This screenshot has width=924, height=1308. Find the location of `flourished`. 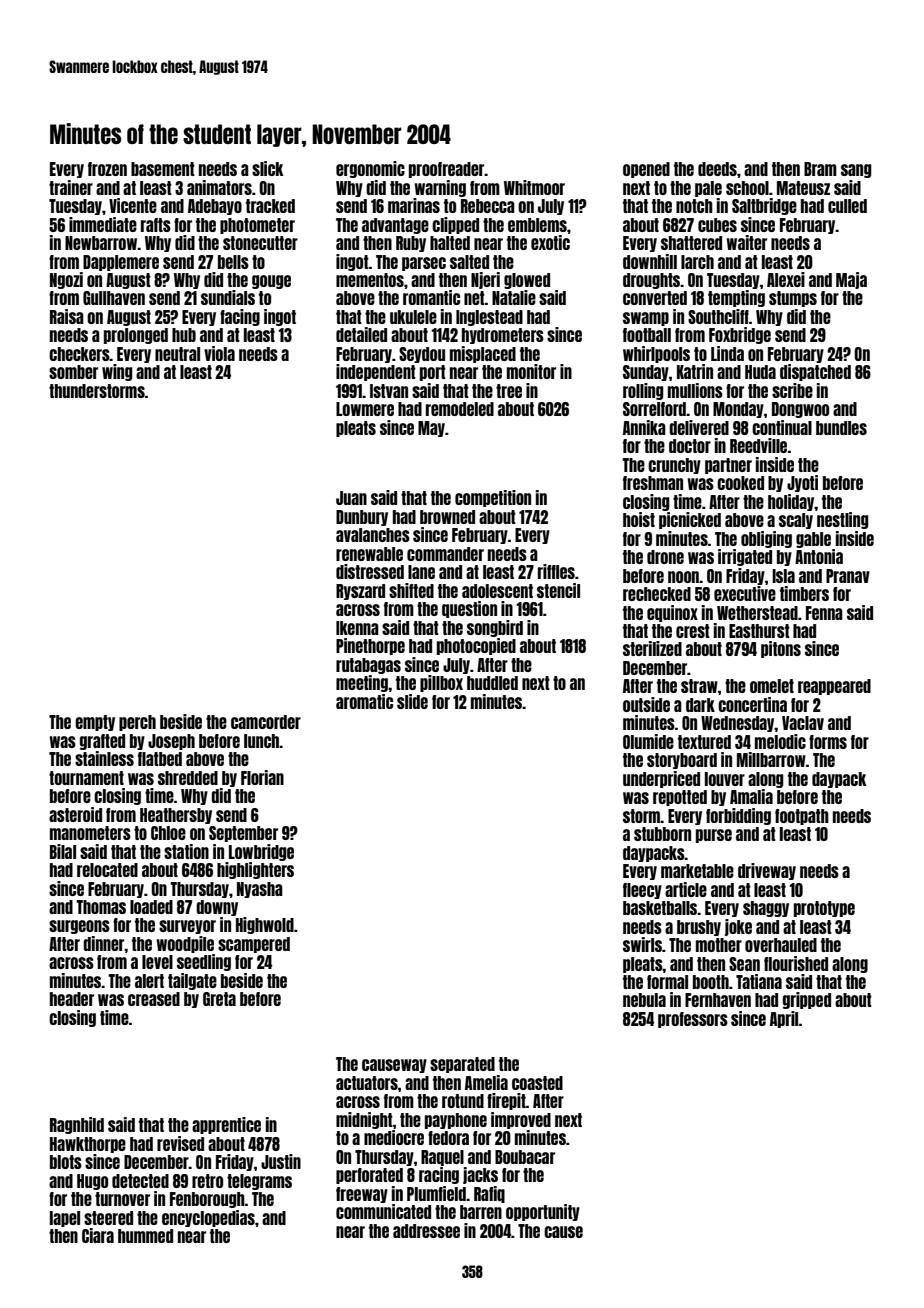

flourished is located at coordinates (796, 963).
